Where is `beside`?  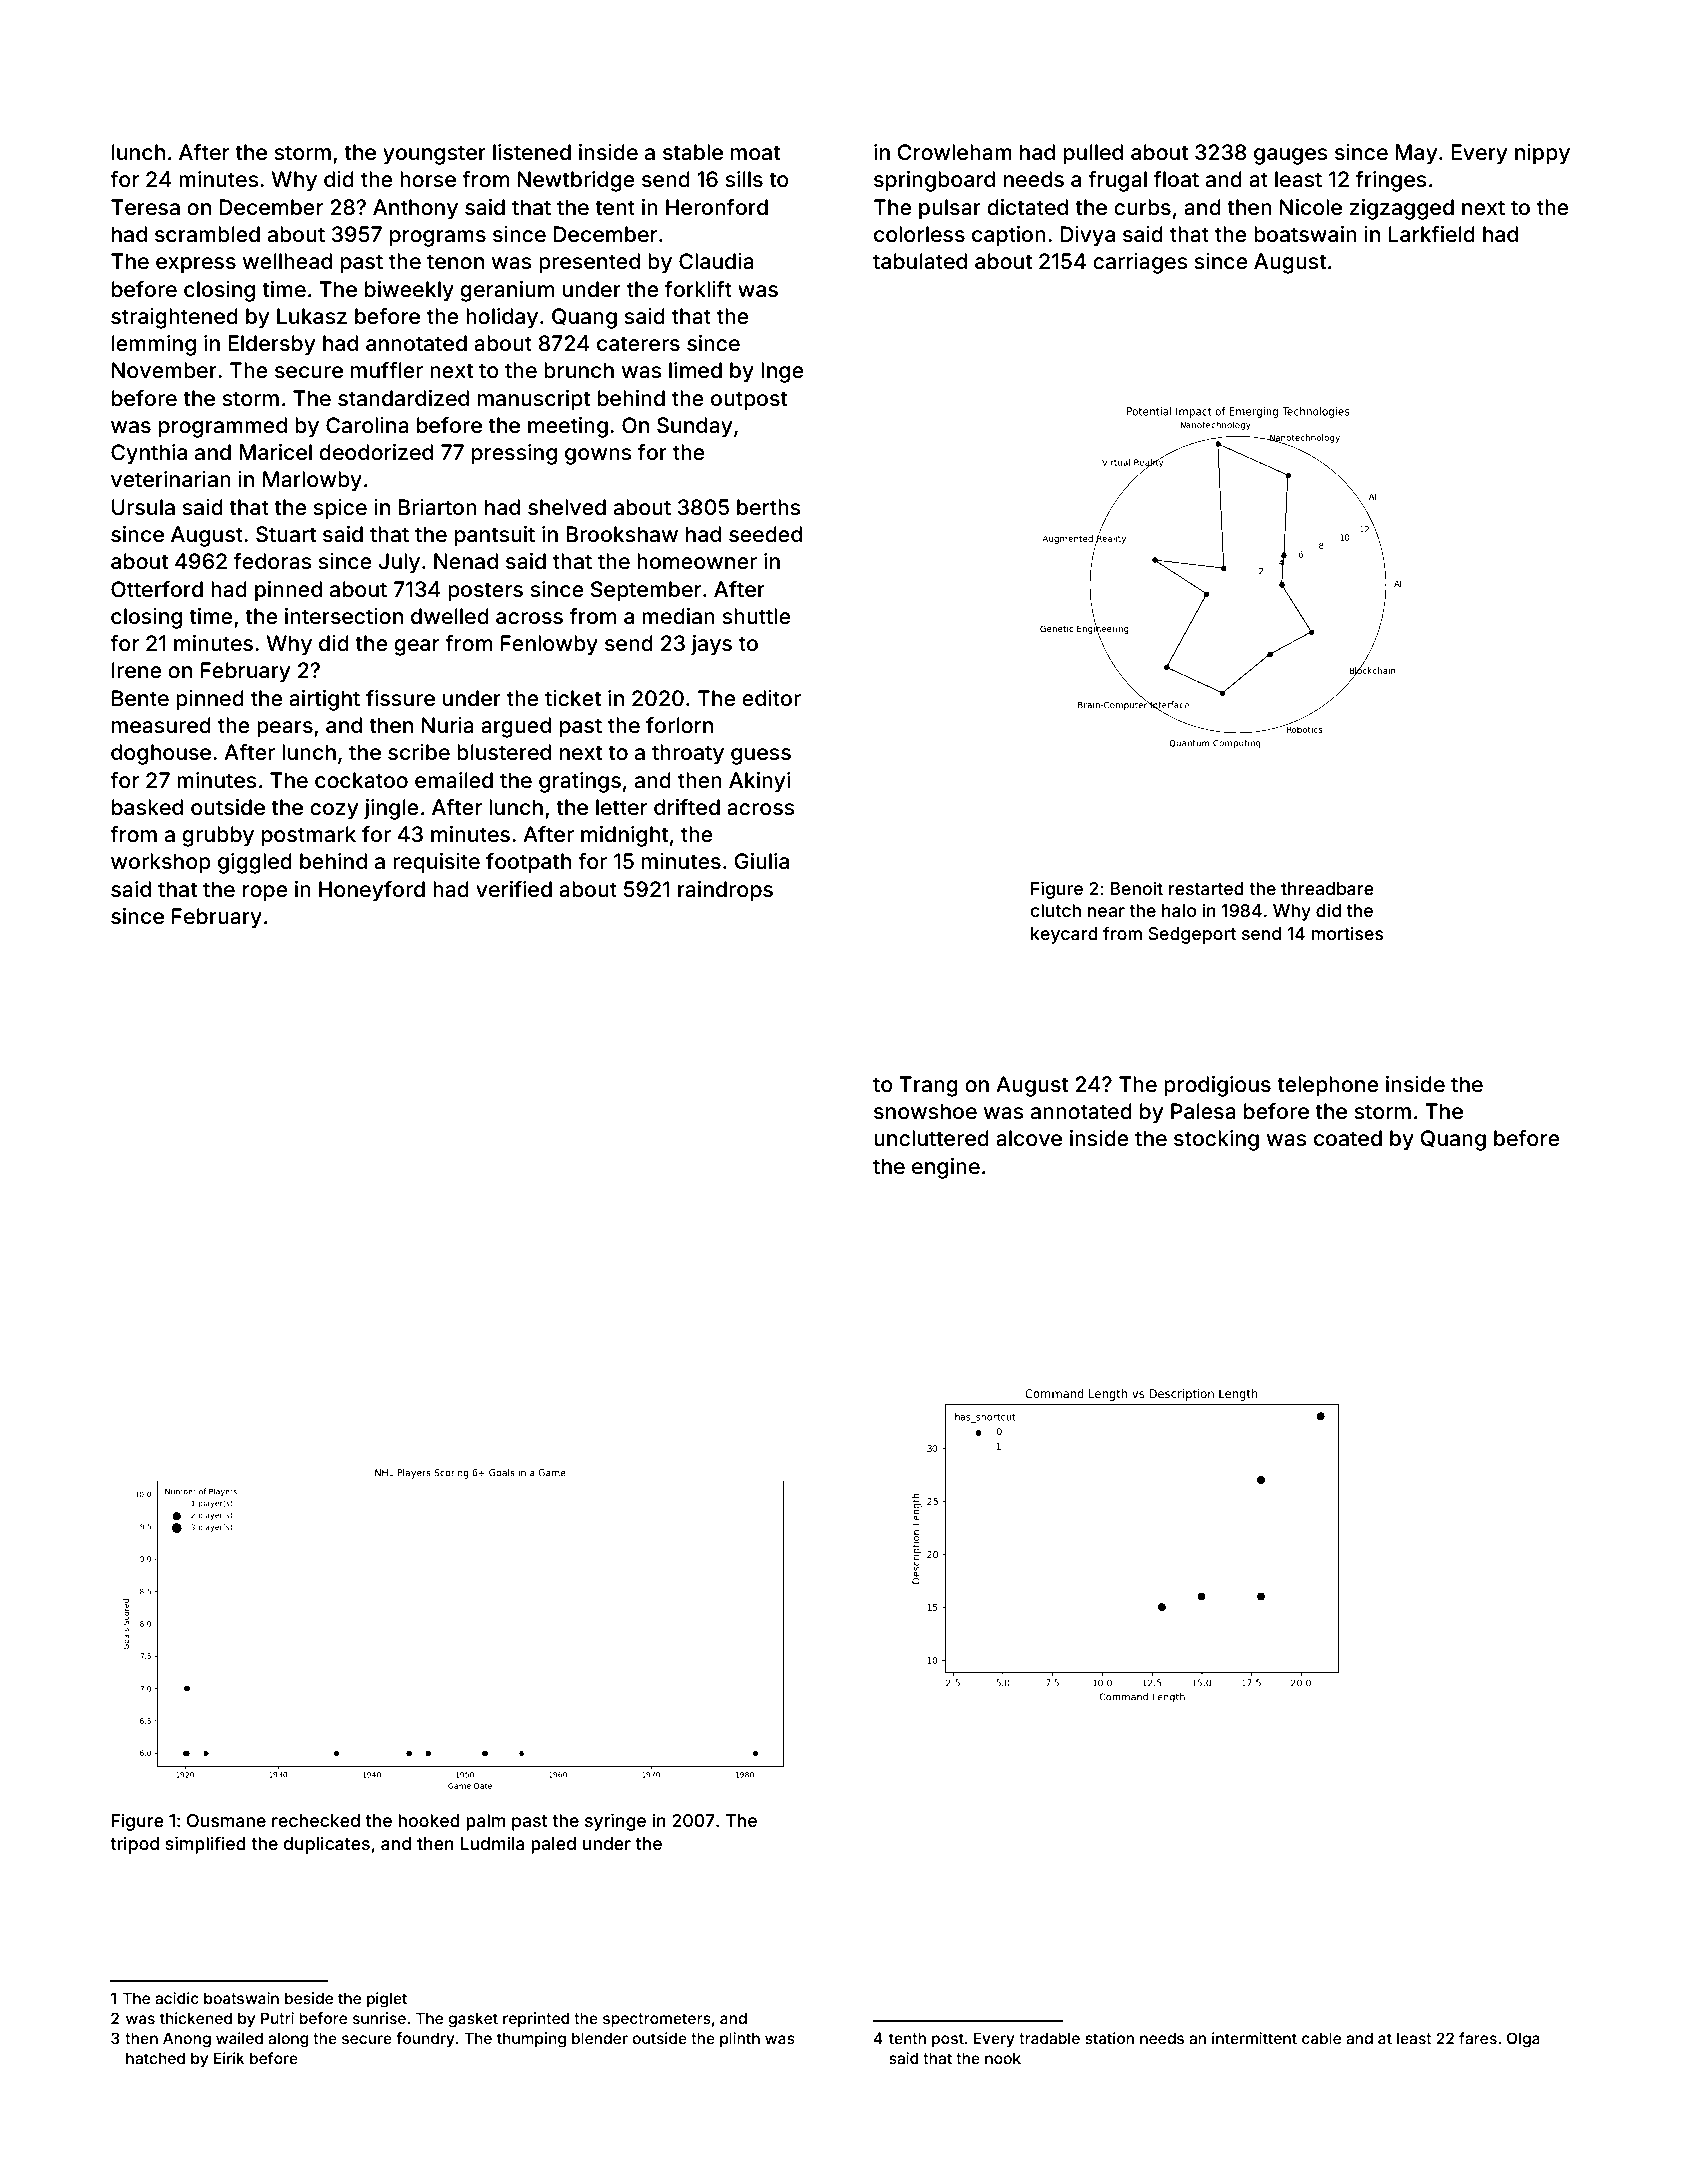 beside is located at coordinates (309, 1998).
